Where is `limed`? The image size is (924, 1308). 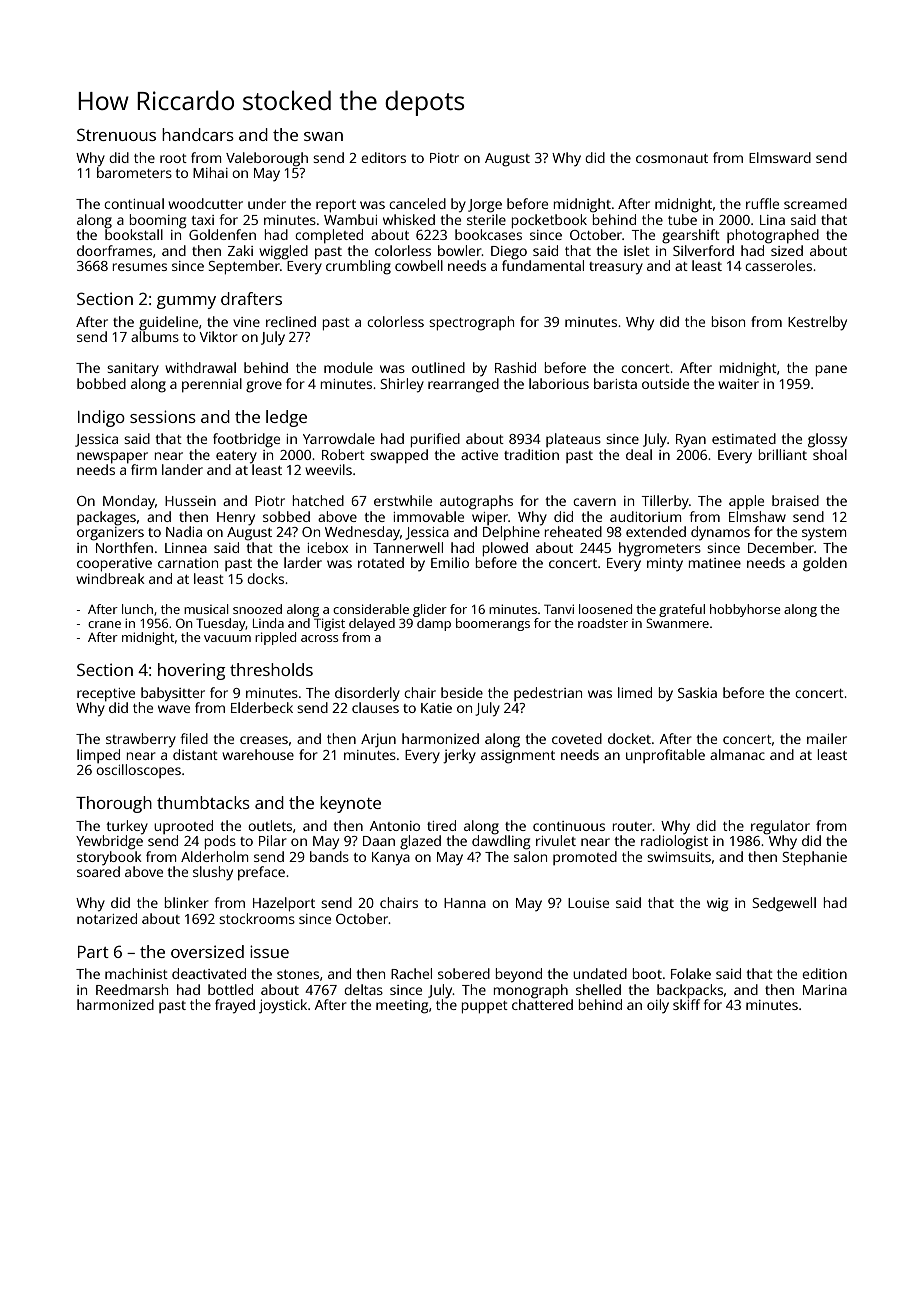 limed is located at coordinates (635, 692).
